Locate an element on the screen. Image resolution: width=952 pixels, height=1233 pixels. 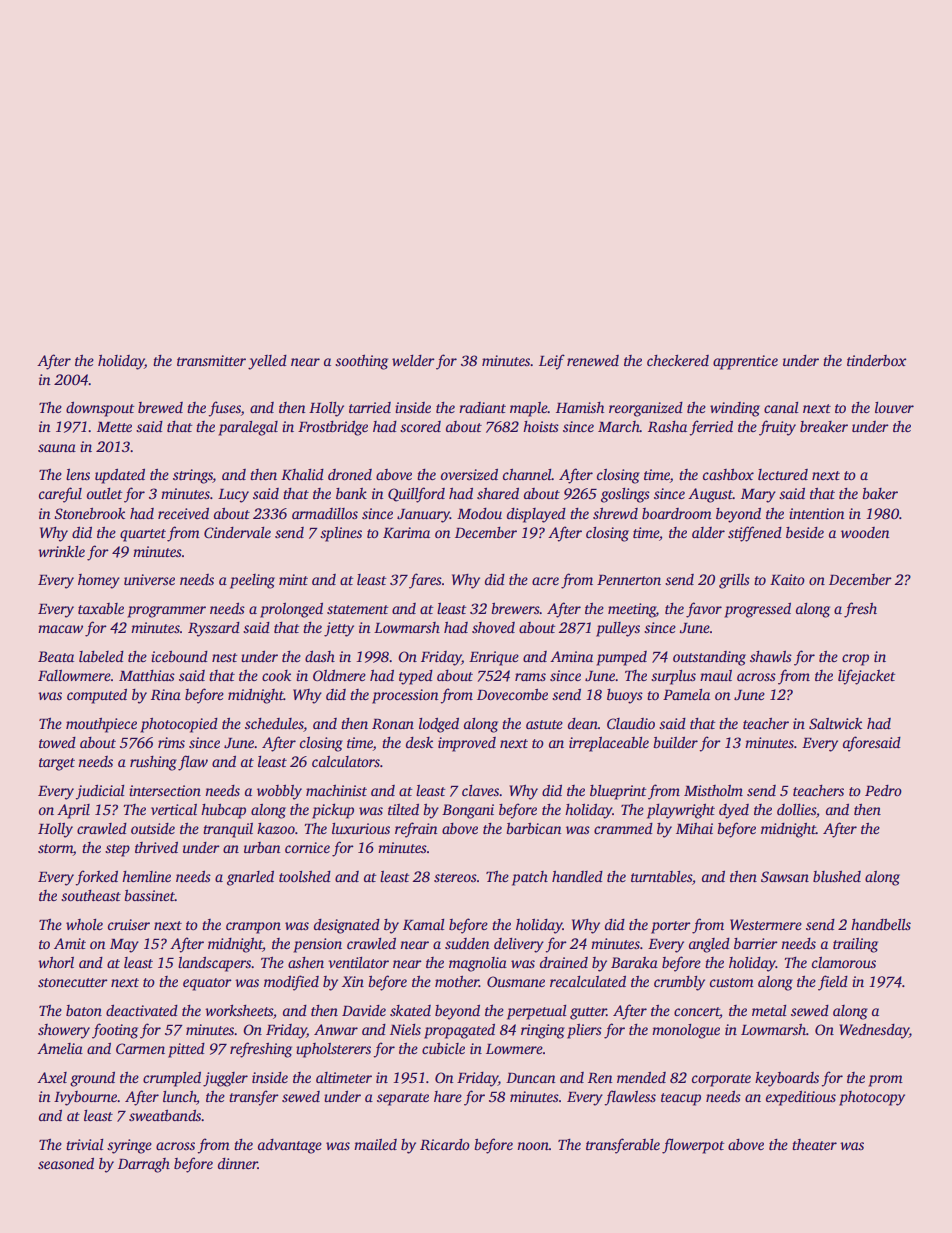
syringe is located at coordinates (129, 1146).
